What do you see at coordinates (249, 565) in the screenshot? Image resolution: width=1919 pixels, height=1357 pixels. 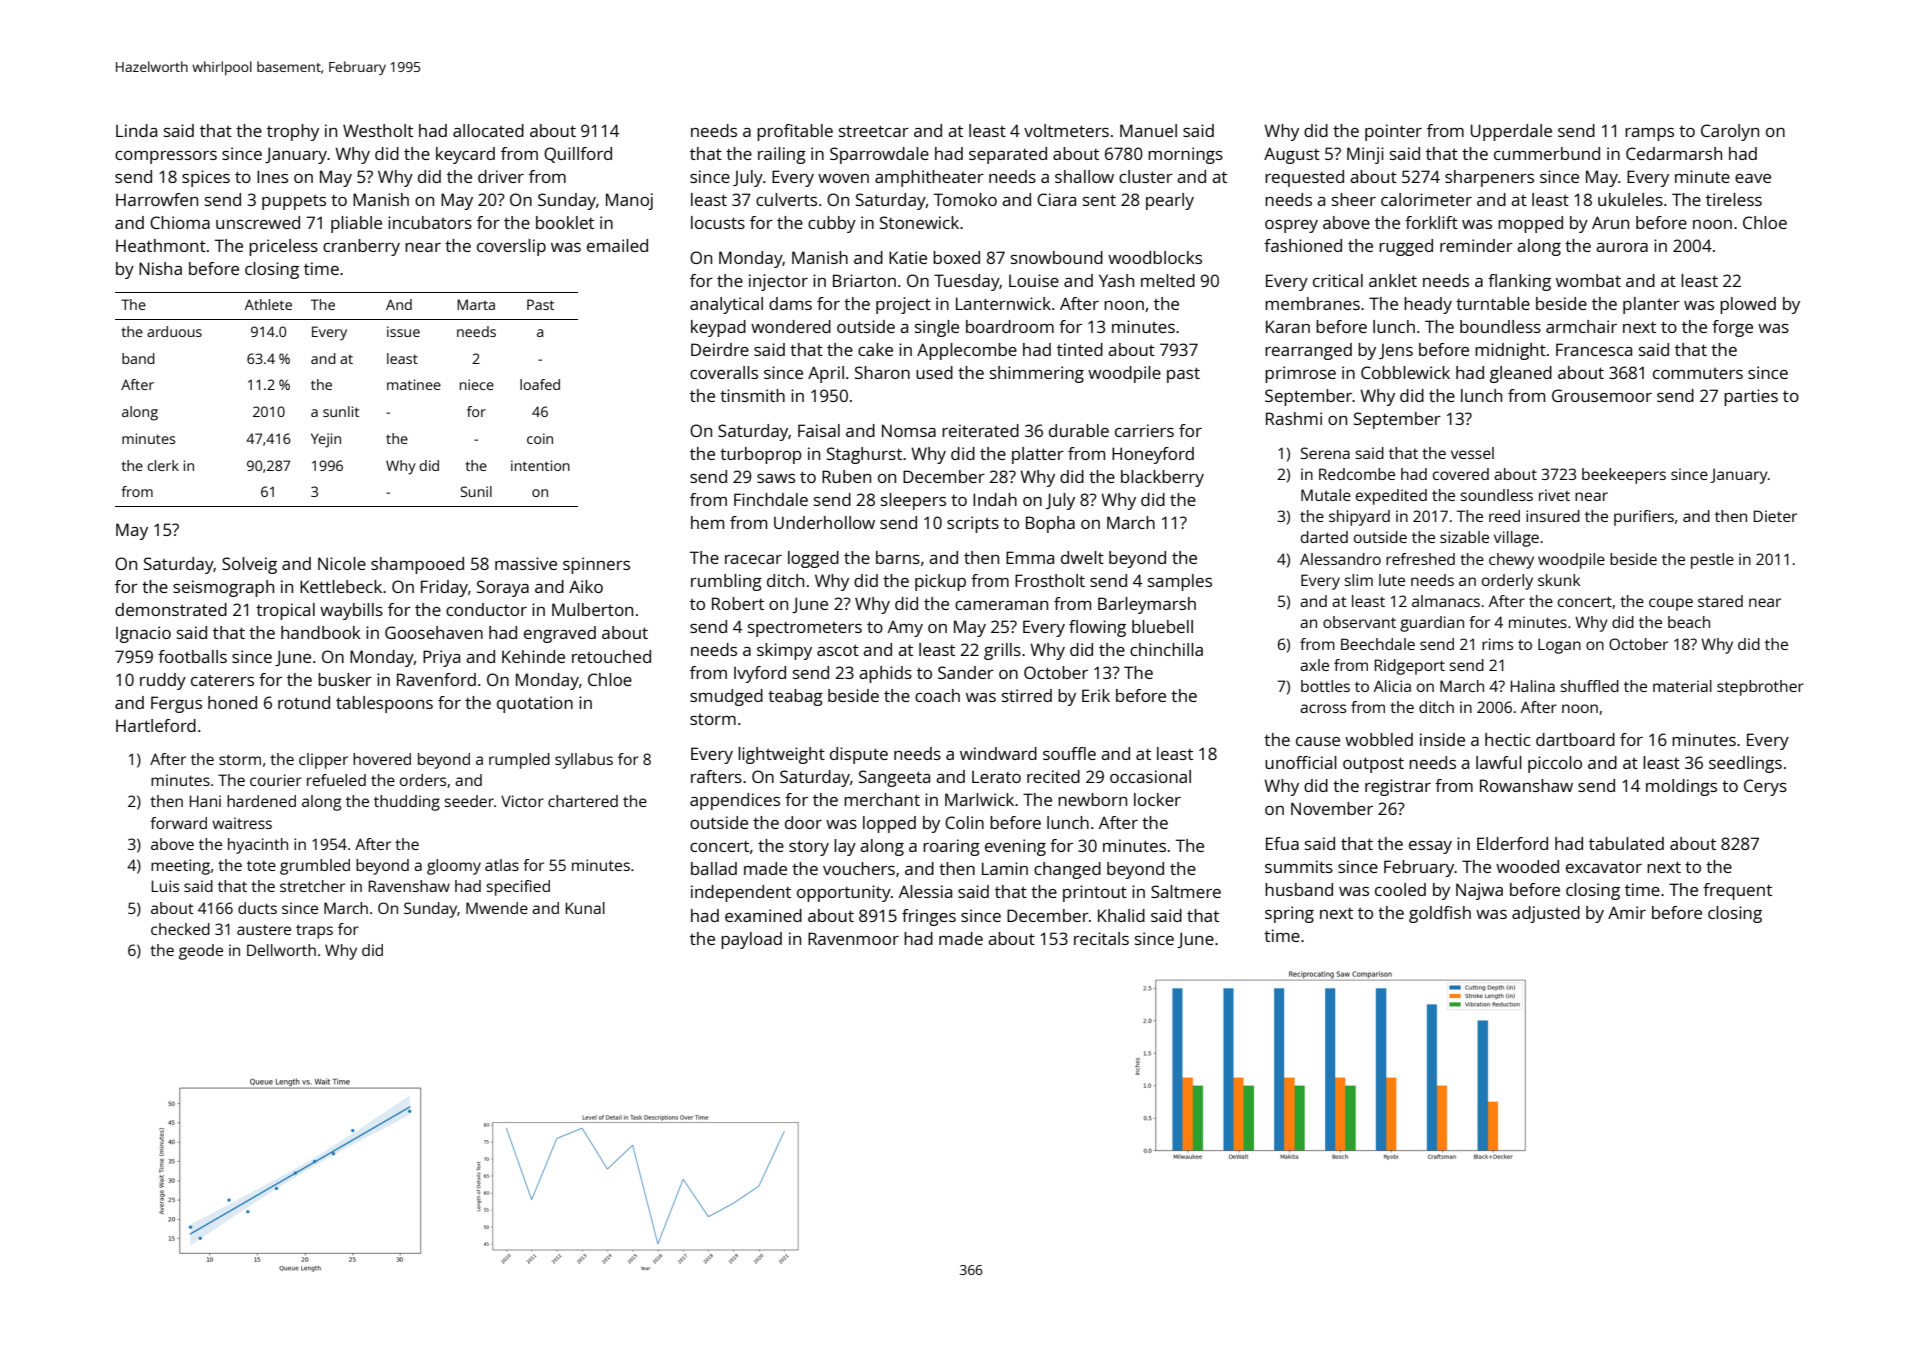 I see `Solveig` at bounding box center [249, 565].
